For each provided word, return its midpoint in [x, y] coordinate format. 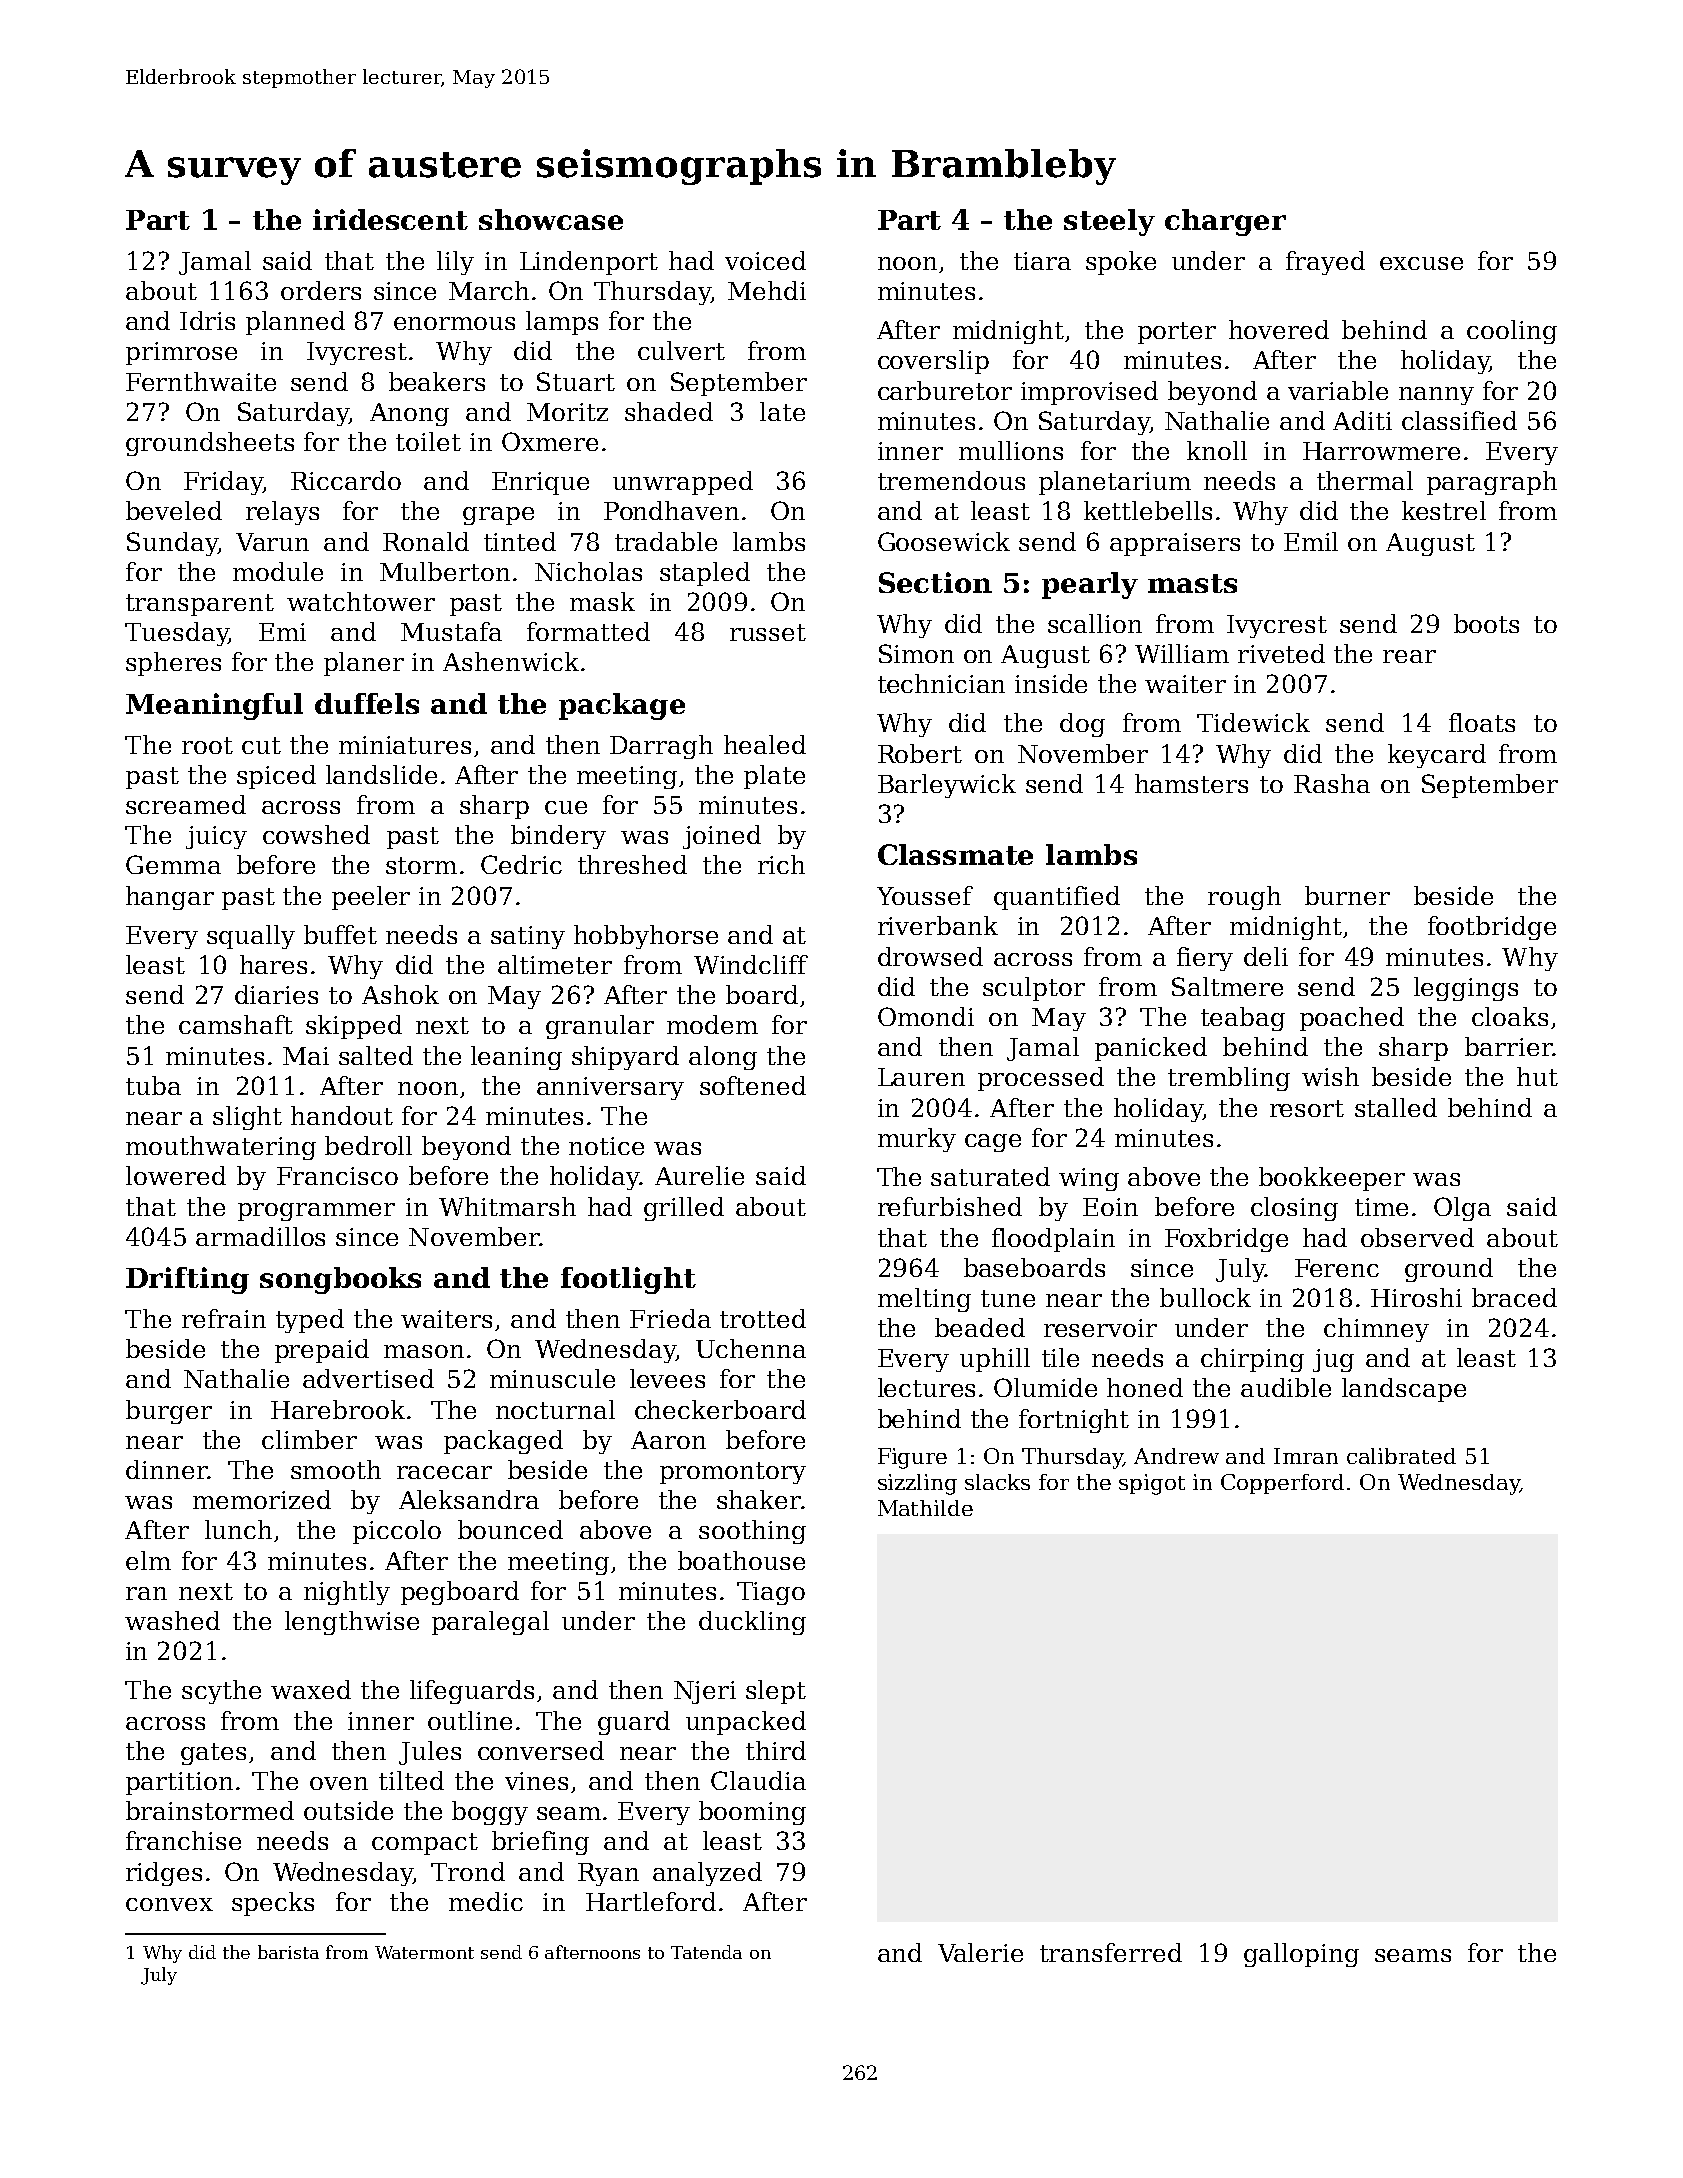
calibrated [1401, 1456]
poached [1352, 1019]
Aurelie [699, 1175]
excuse [1421, 263]
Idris [207, 320]
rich [781, 864]
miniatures [405, 745]
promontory [733, 1473]
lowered [176, 1175]
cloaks [1510, 1016]
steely [1109, 222]
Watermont [424, 1952]
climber [309, 1439]
